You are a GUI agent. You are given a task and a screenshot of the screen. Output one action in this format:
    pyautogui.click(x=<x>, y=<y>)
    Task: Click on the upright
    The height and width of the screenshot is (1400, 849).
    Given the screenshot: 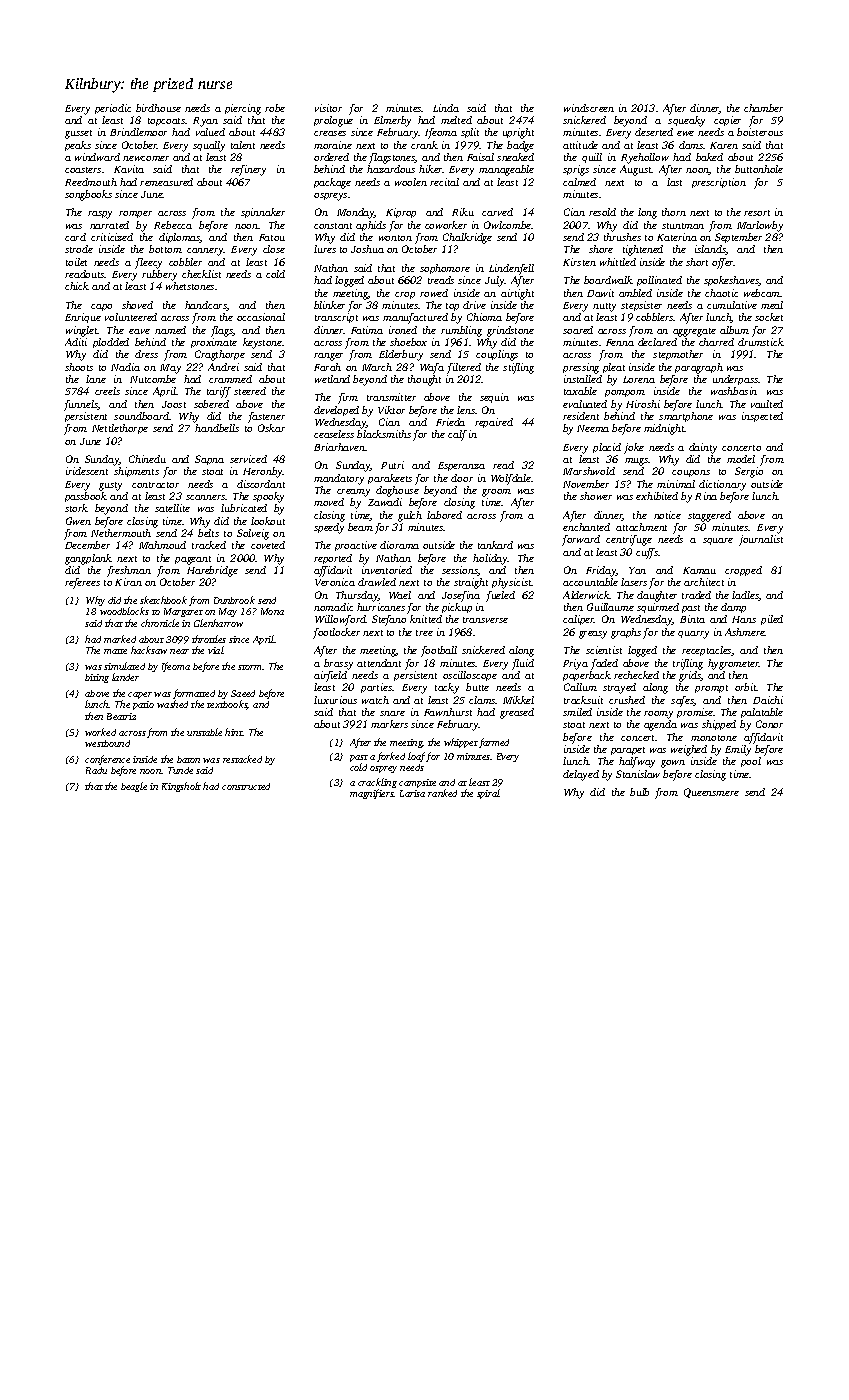 What is the action you would take?
    pyautogui.click(x=518, y=133)
